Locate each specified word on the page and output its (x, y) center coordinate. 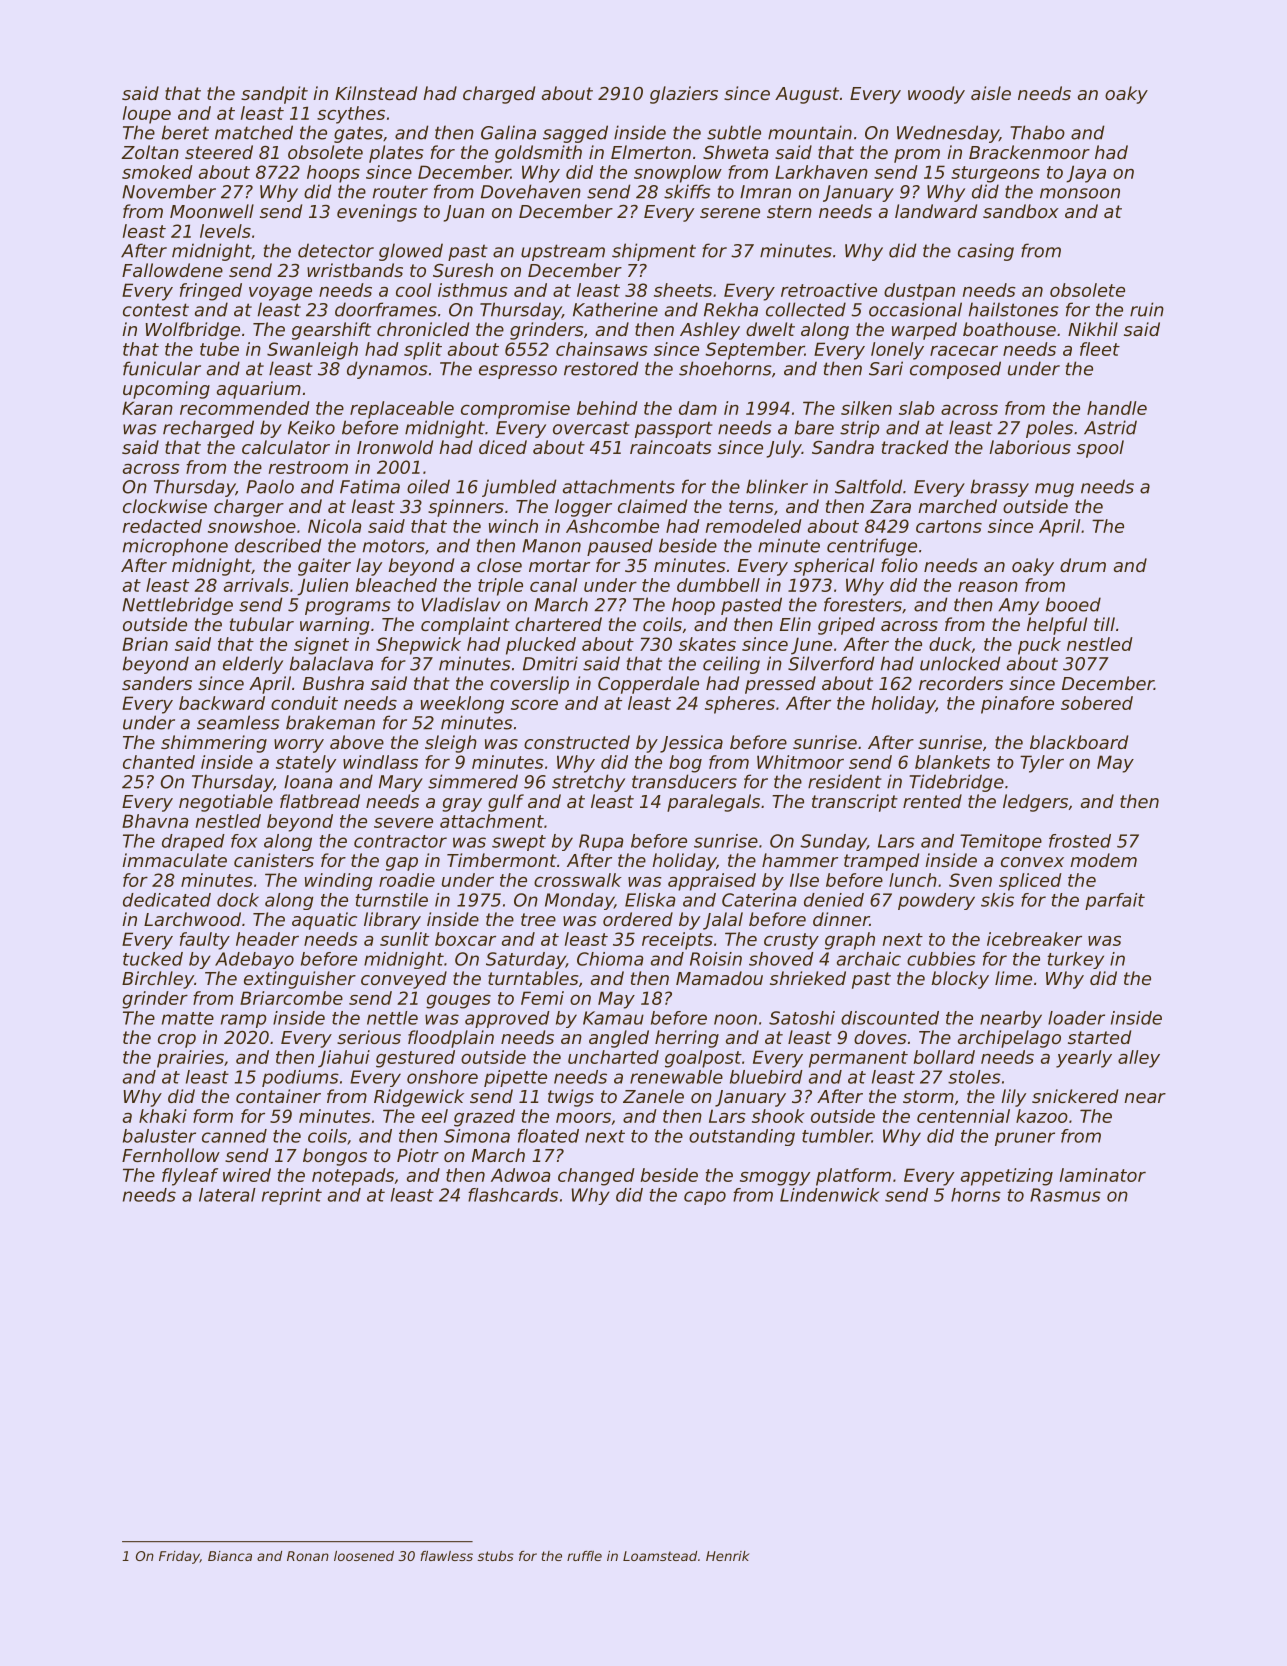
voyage (280, 294)
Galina (508, 132)
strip (859, 429)
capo (705, 1198)
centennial (963, 1116)
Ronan (308, 1556)
